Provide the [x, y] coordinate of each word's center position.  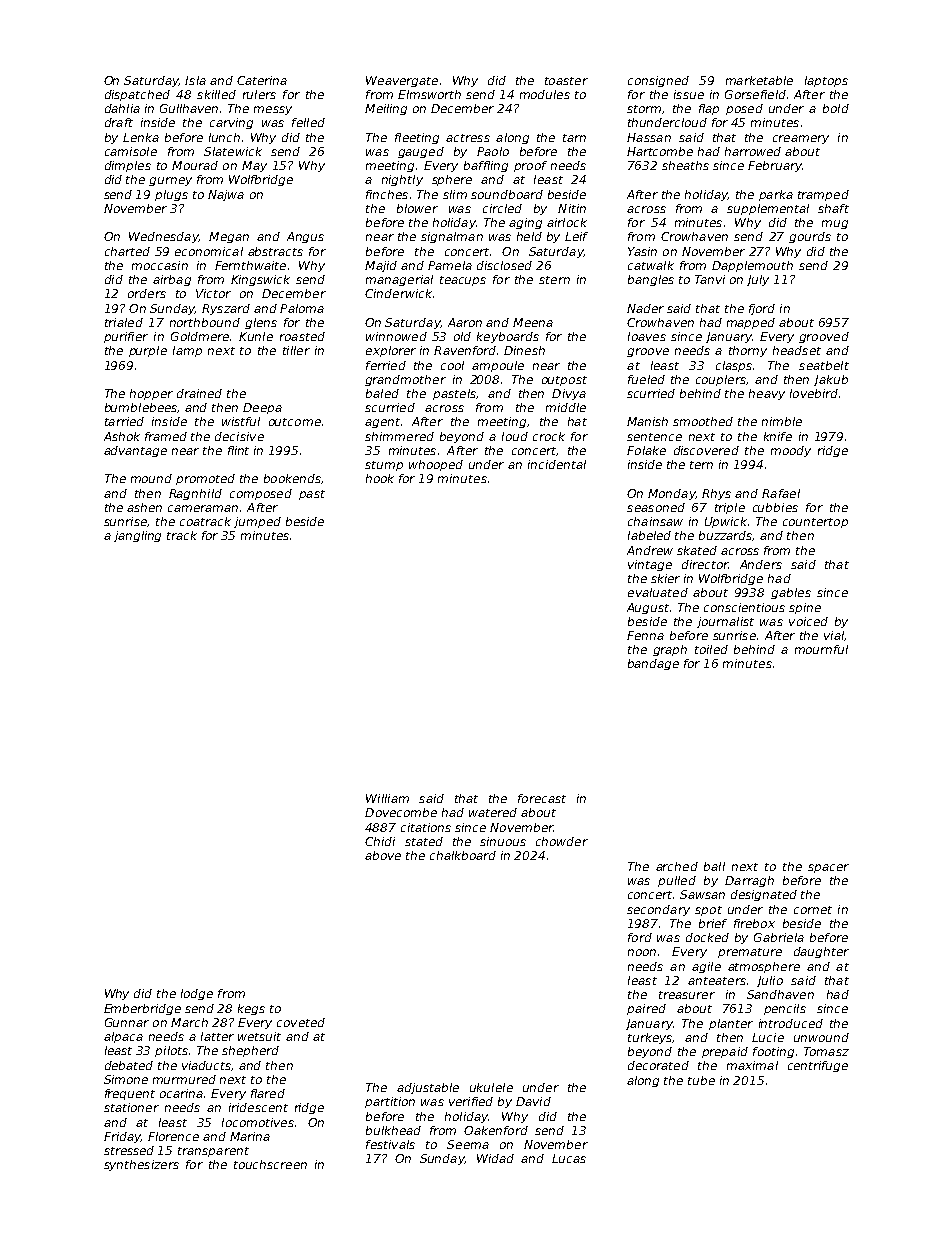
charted [127, 251]
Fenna [645, 635]
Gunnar [127, 1022]
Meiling [386, 109]
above [383, 855]
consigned [658, 81]
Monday [671, 494]
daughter [821, 952]
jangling [137, 536]
